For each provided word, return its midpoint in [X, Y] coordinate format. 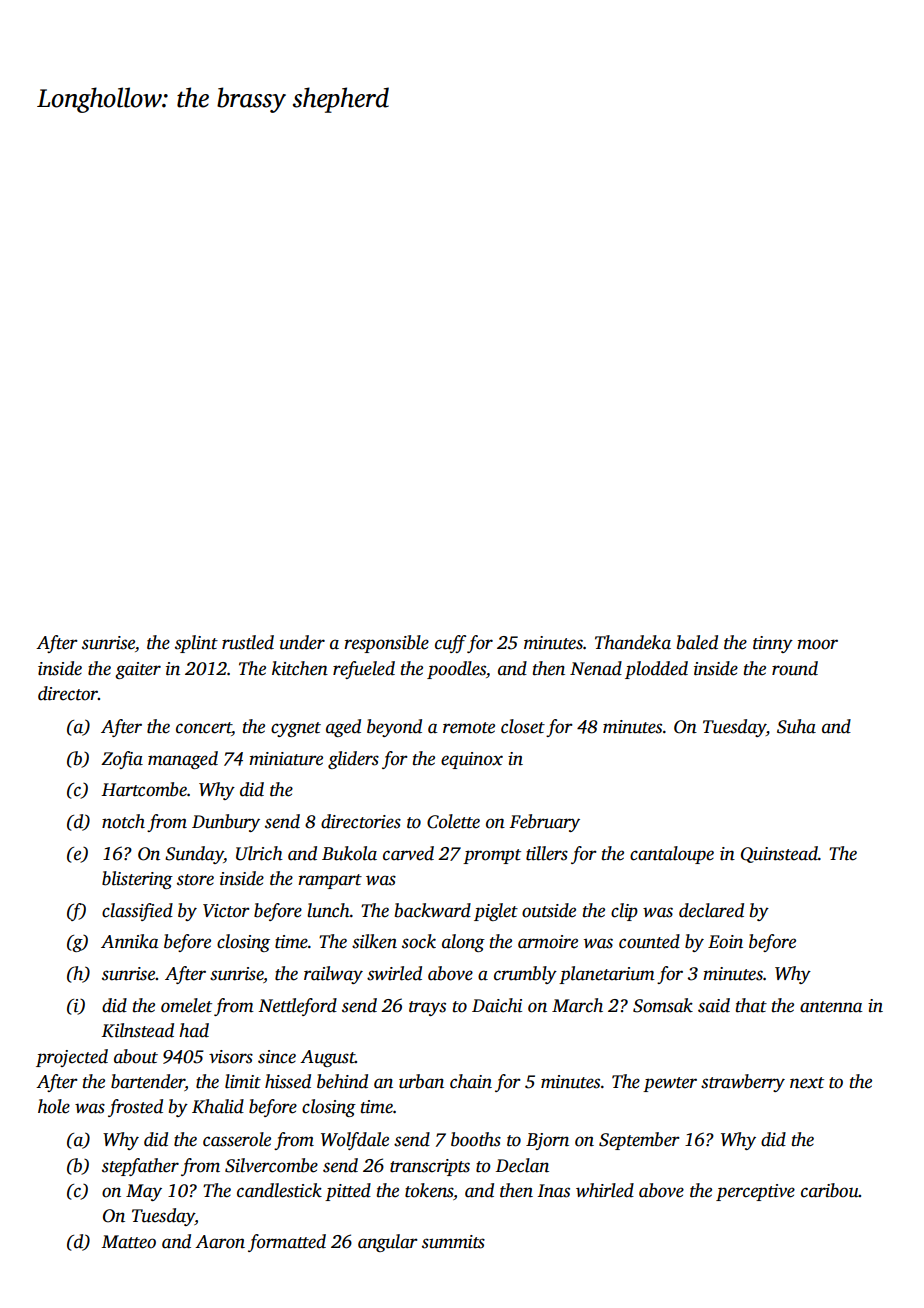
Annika [130, 941]
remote [469, 728]
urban [421, 1081]
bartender [148, 1082]
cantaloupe [672, 855]
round [795, 668]
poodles [456, 670]
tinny [773, 644]
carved [408, 853]
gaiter [138, 670]
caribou [830, 1190]
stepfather [140, 1167]
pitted [348, 1192]
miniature [286, 759]
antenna [831, 1007]
